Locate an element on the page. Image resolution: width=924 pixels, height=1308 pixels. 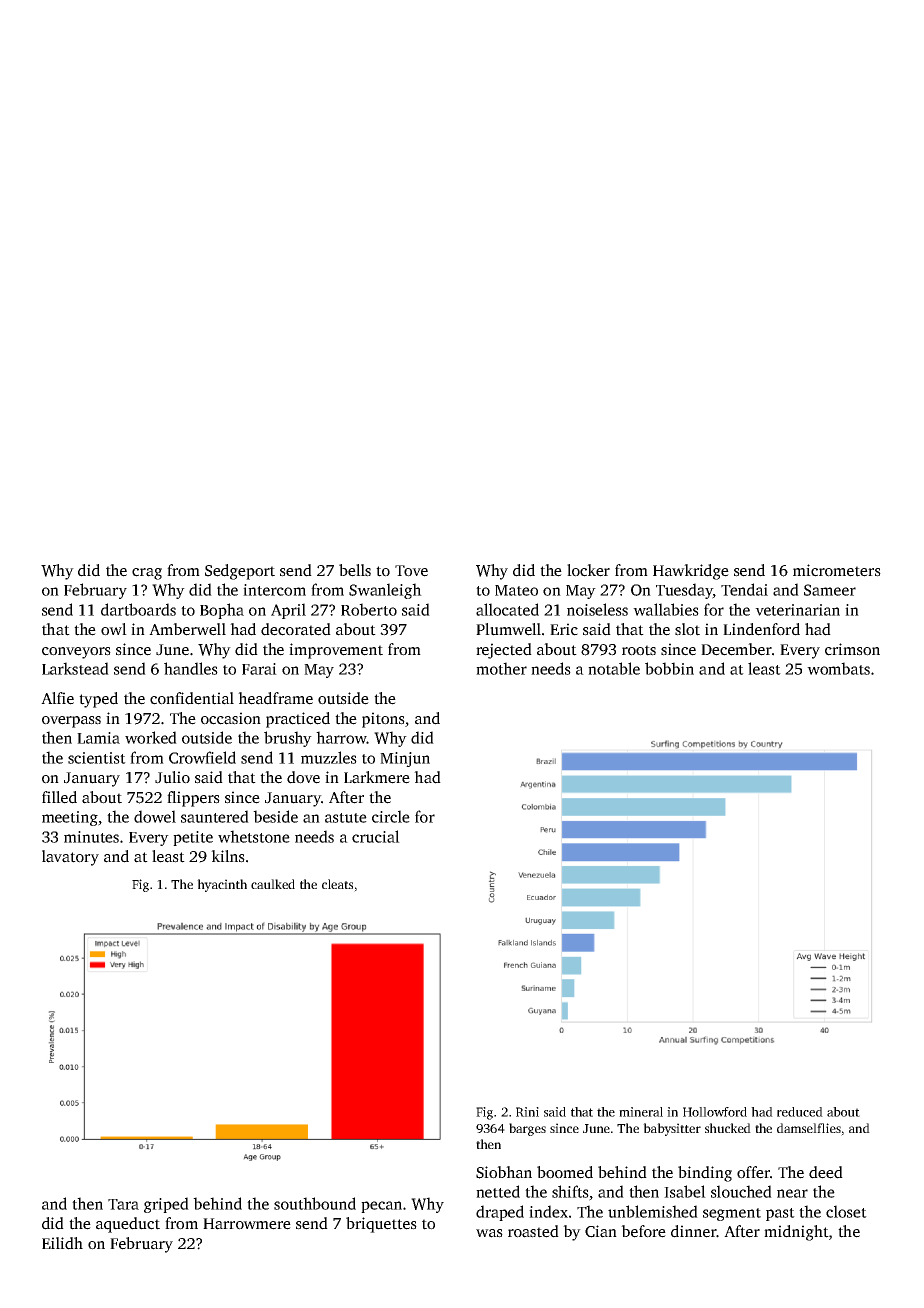
cleats is located at coordinates (337, 884).
